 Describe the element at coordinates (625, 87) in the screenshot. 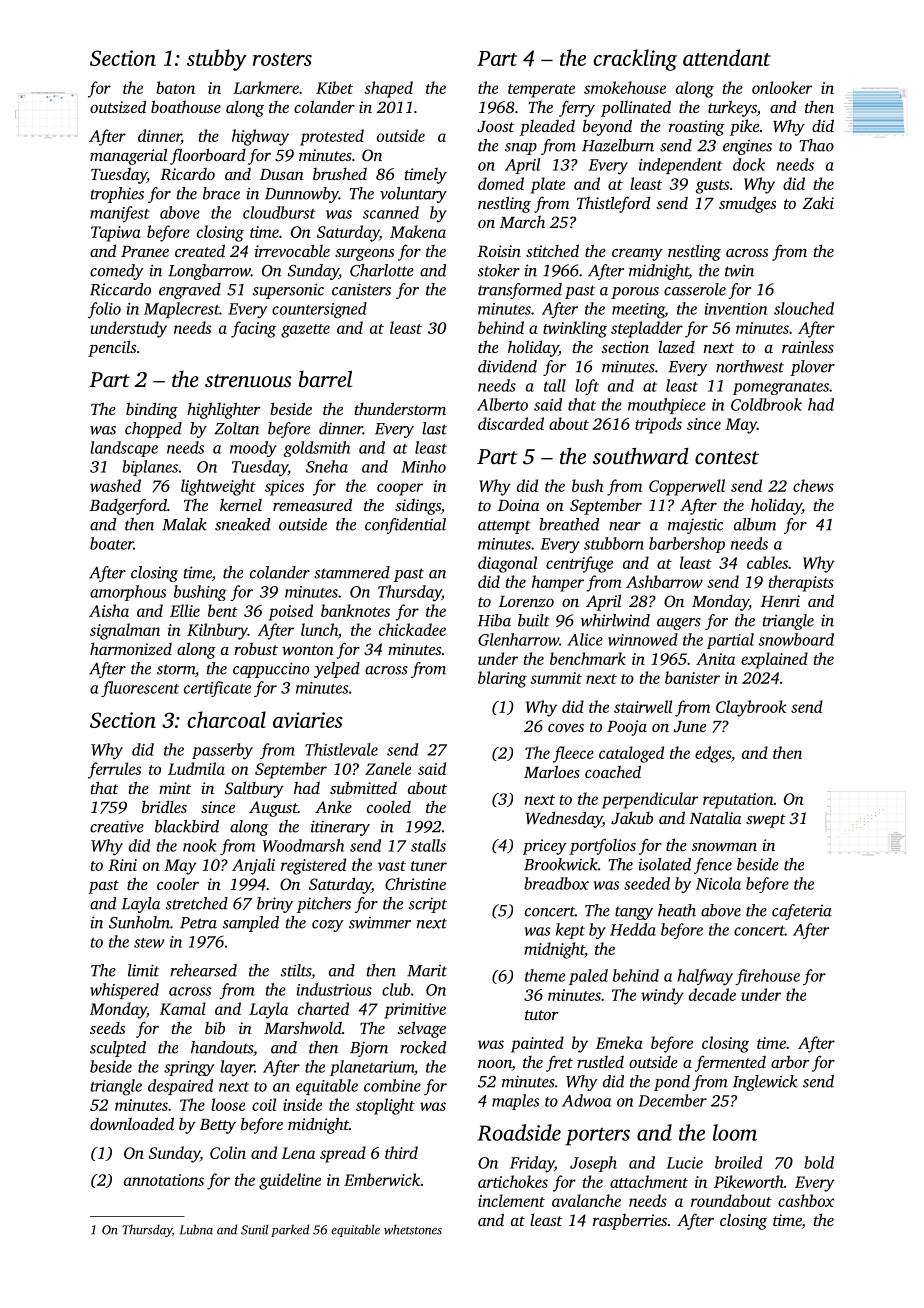

I see `smokehouse` at that location.
